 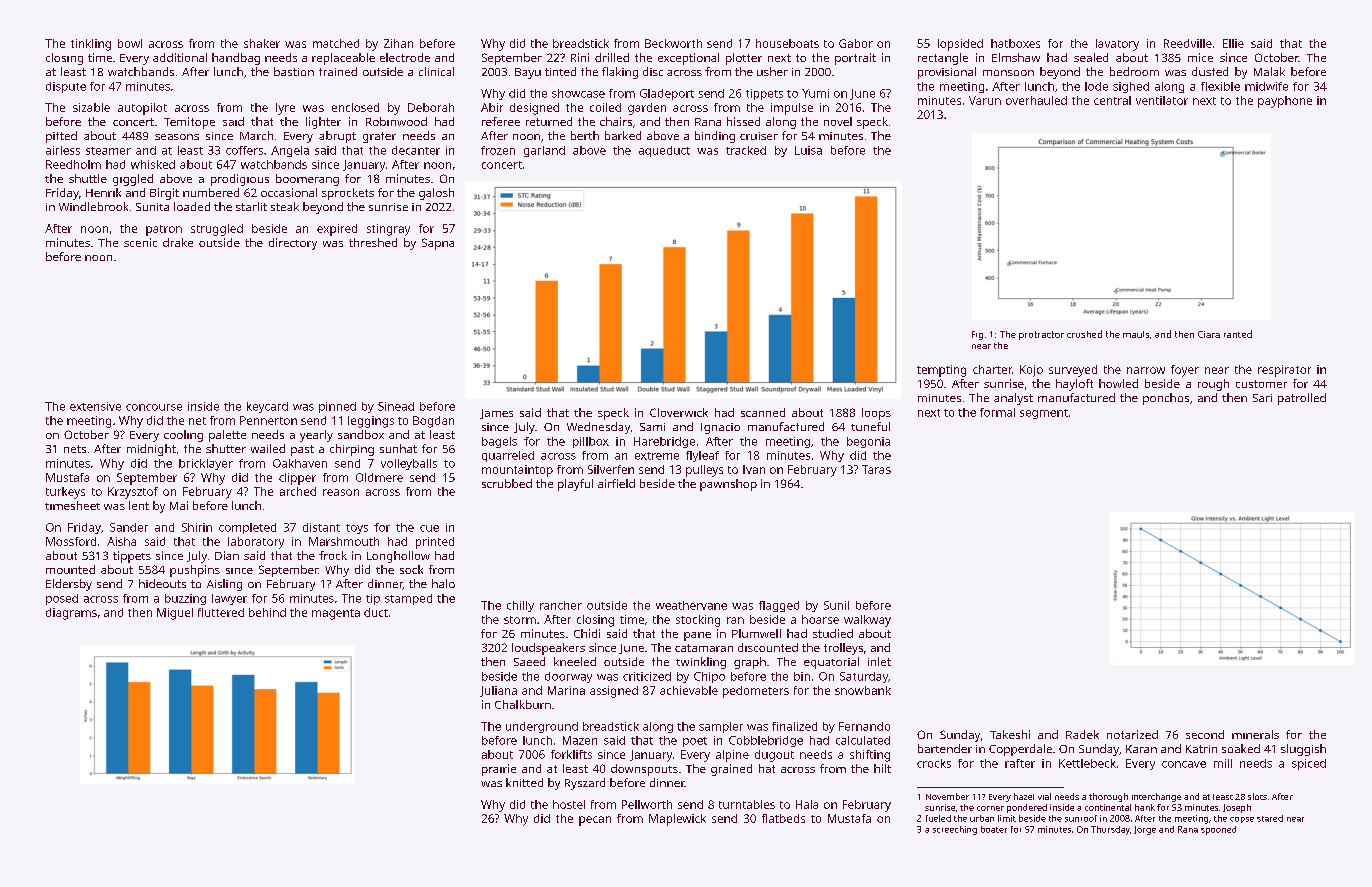 What do you see at coordinates (1015, 43) in the screenshot?
I see `hatboxes` at bounding box center [1015, 43].
